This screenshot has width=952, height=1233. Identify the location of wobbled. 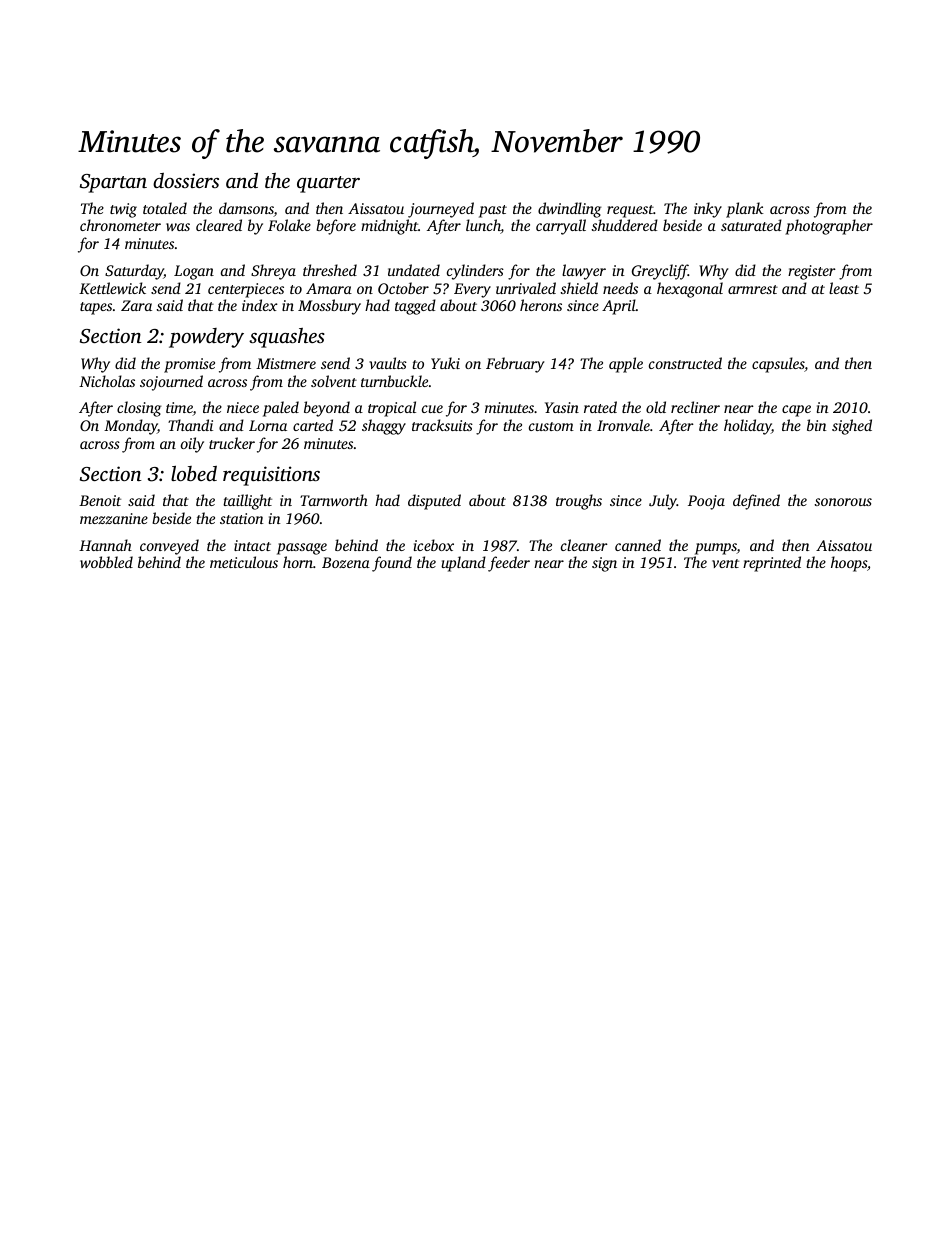
(106, 562).
